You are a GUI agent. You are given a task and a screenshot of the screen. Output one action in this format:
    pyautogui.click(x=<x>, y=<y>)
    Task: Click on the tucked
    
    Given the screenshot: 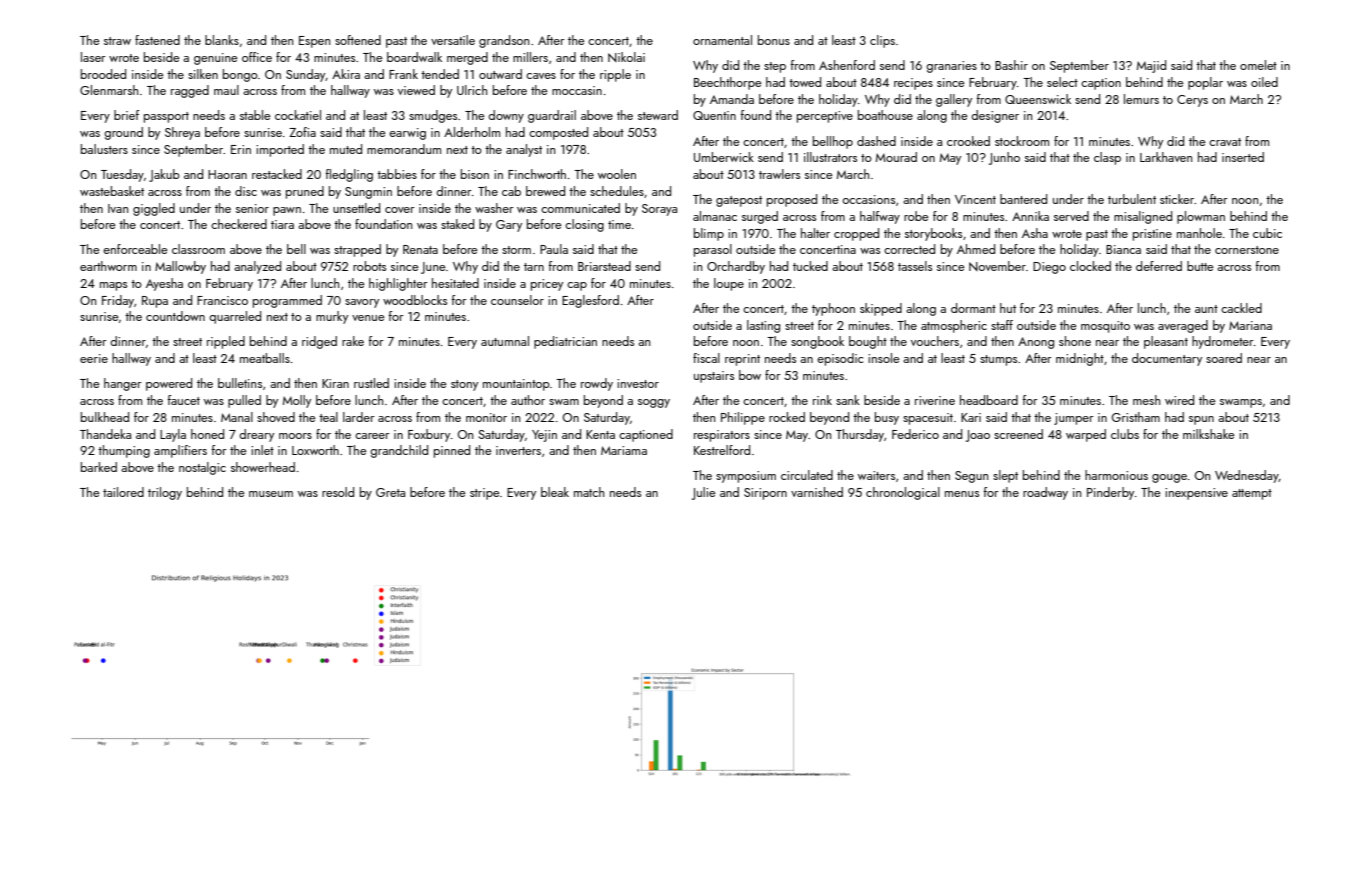 What is the action you would take?
    pyautogui.click(x=810, y=266)
